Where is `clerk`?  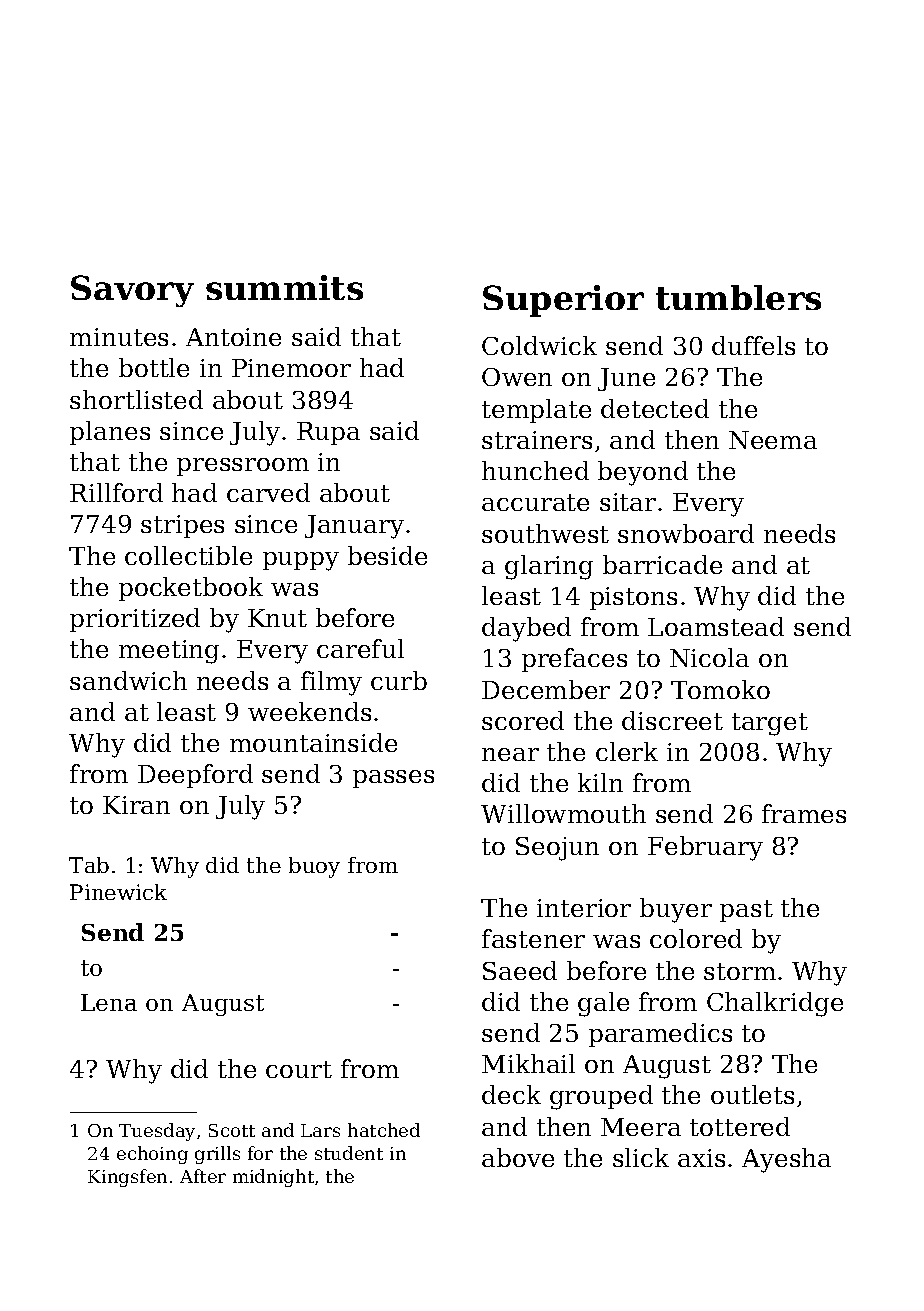 clerk is located at coordinates (627, 751).
